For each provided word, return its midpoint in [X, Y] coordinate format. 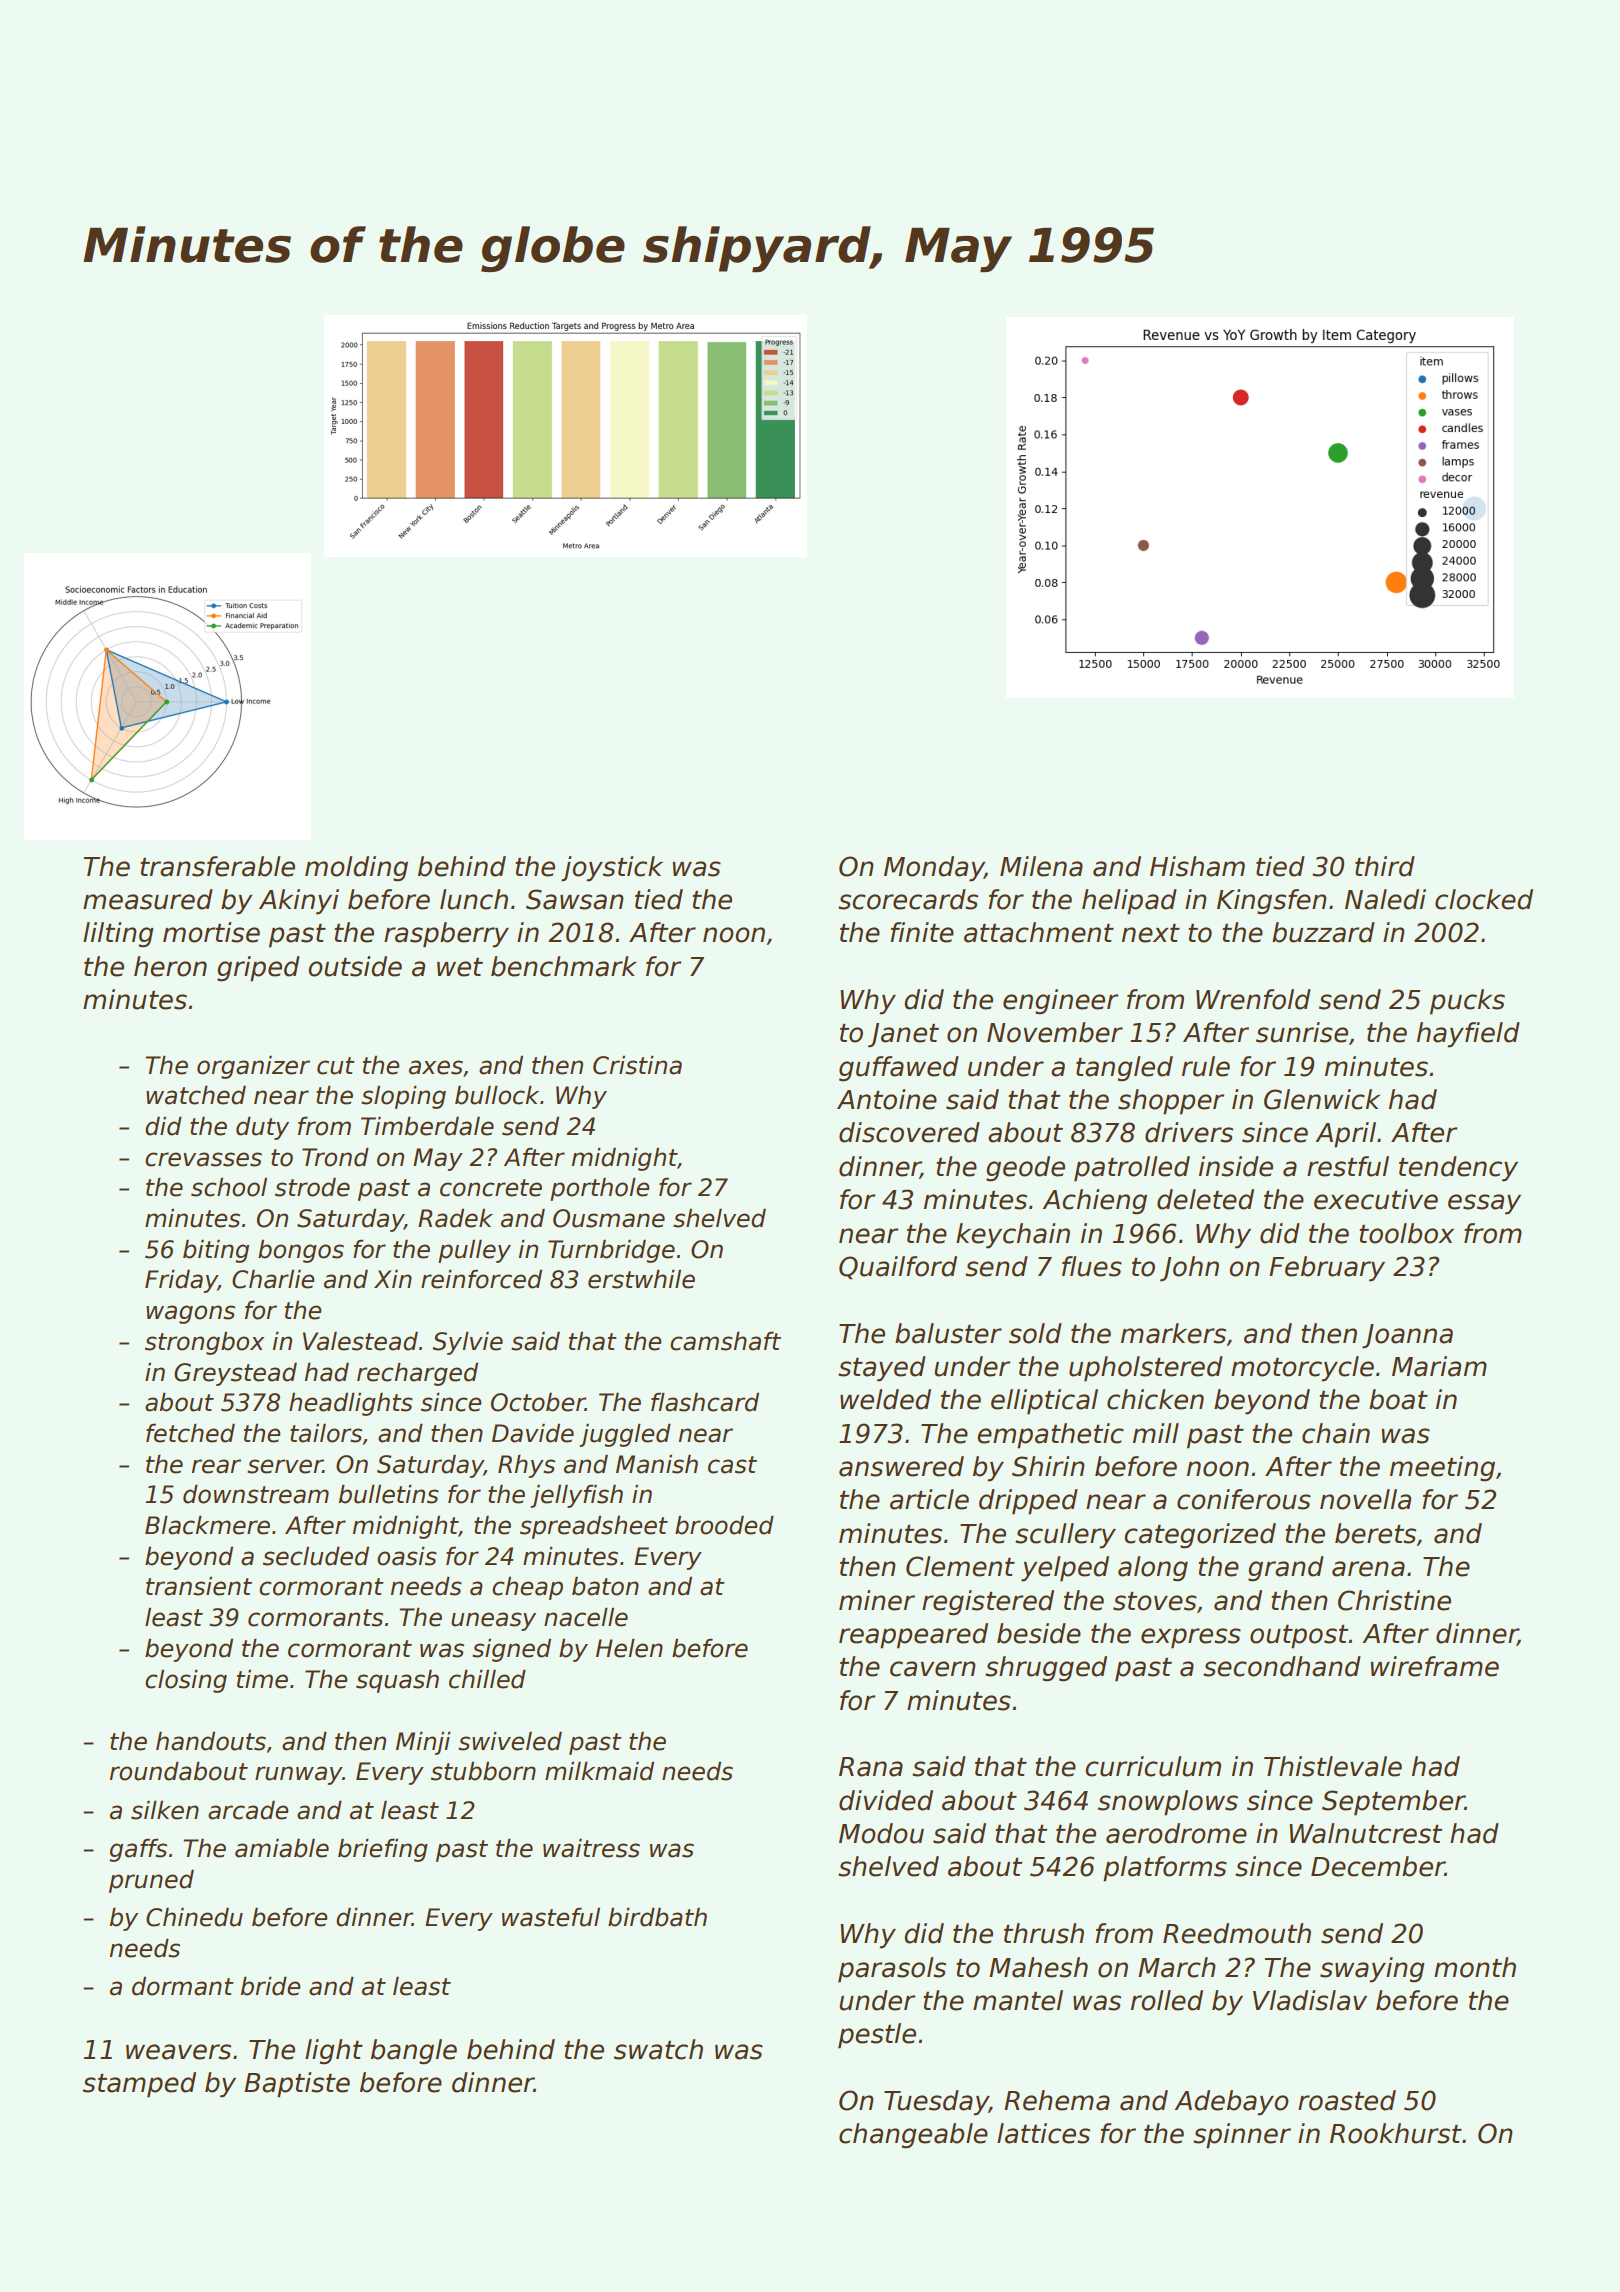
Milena [1041, 866]
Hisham [1197, 866]
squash [397, 1681]
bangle [414, 2052]
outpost [1299, 1637]
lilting [118, 935]
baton [605, 1586]
